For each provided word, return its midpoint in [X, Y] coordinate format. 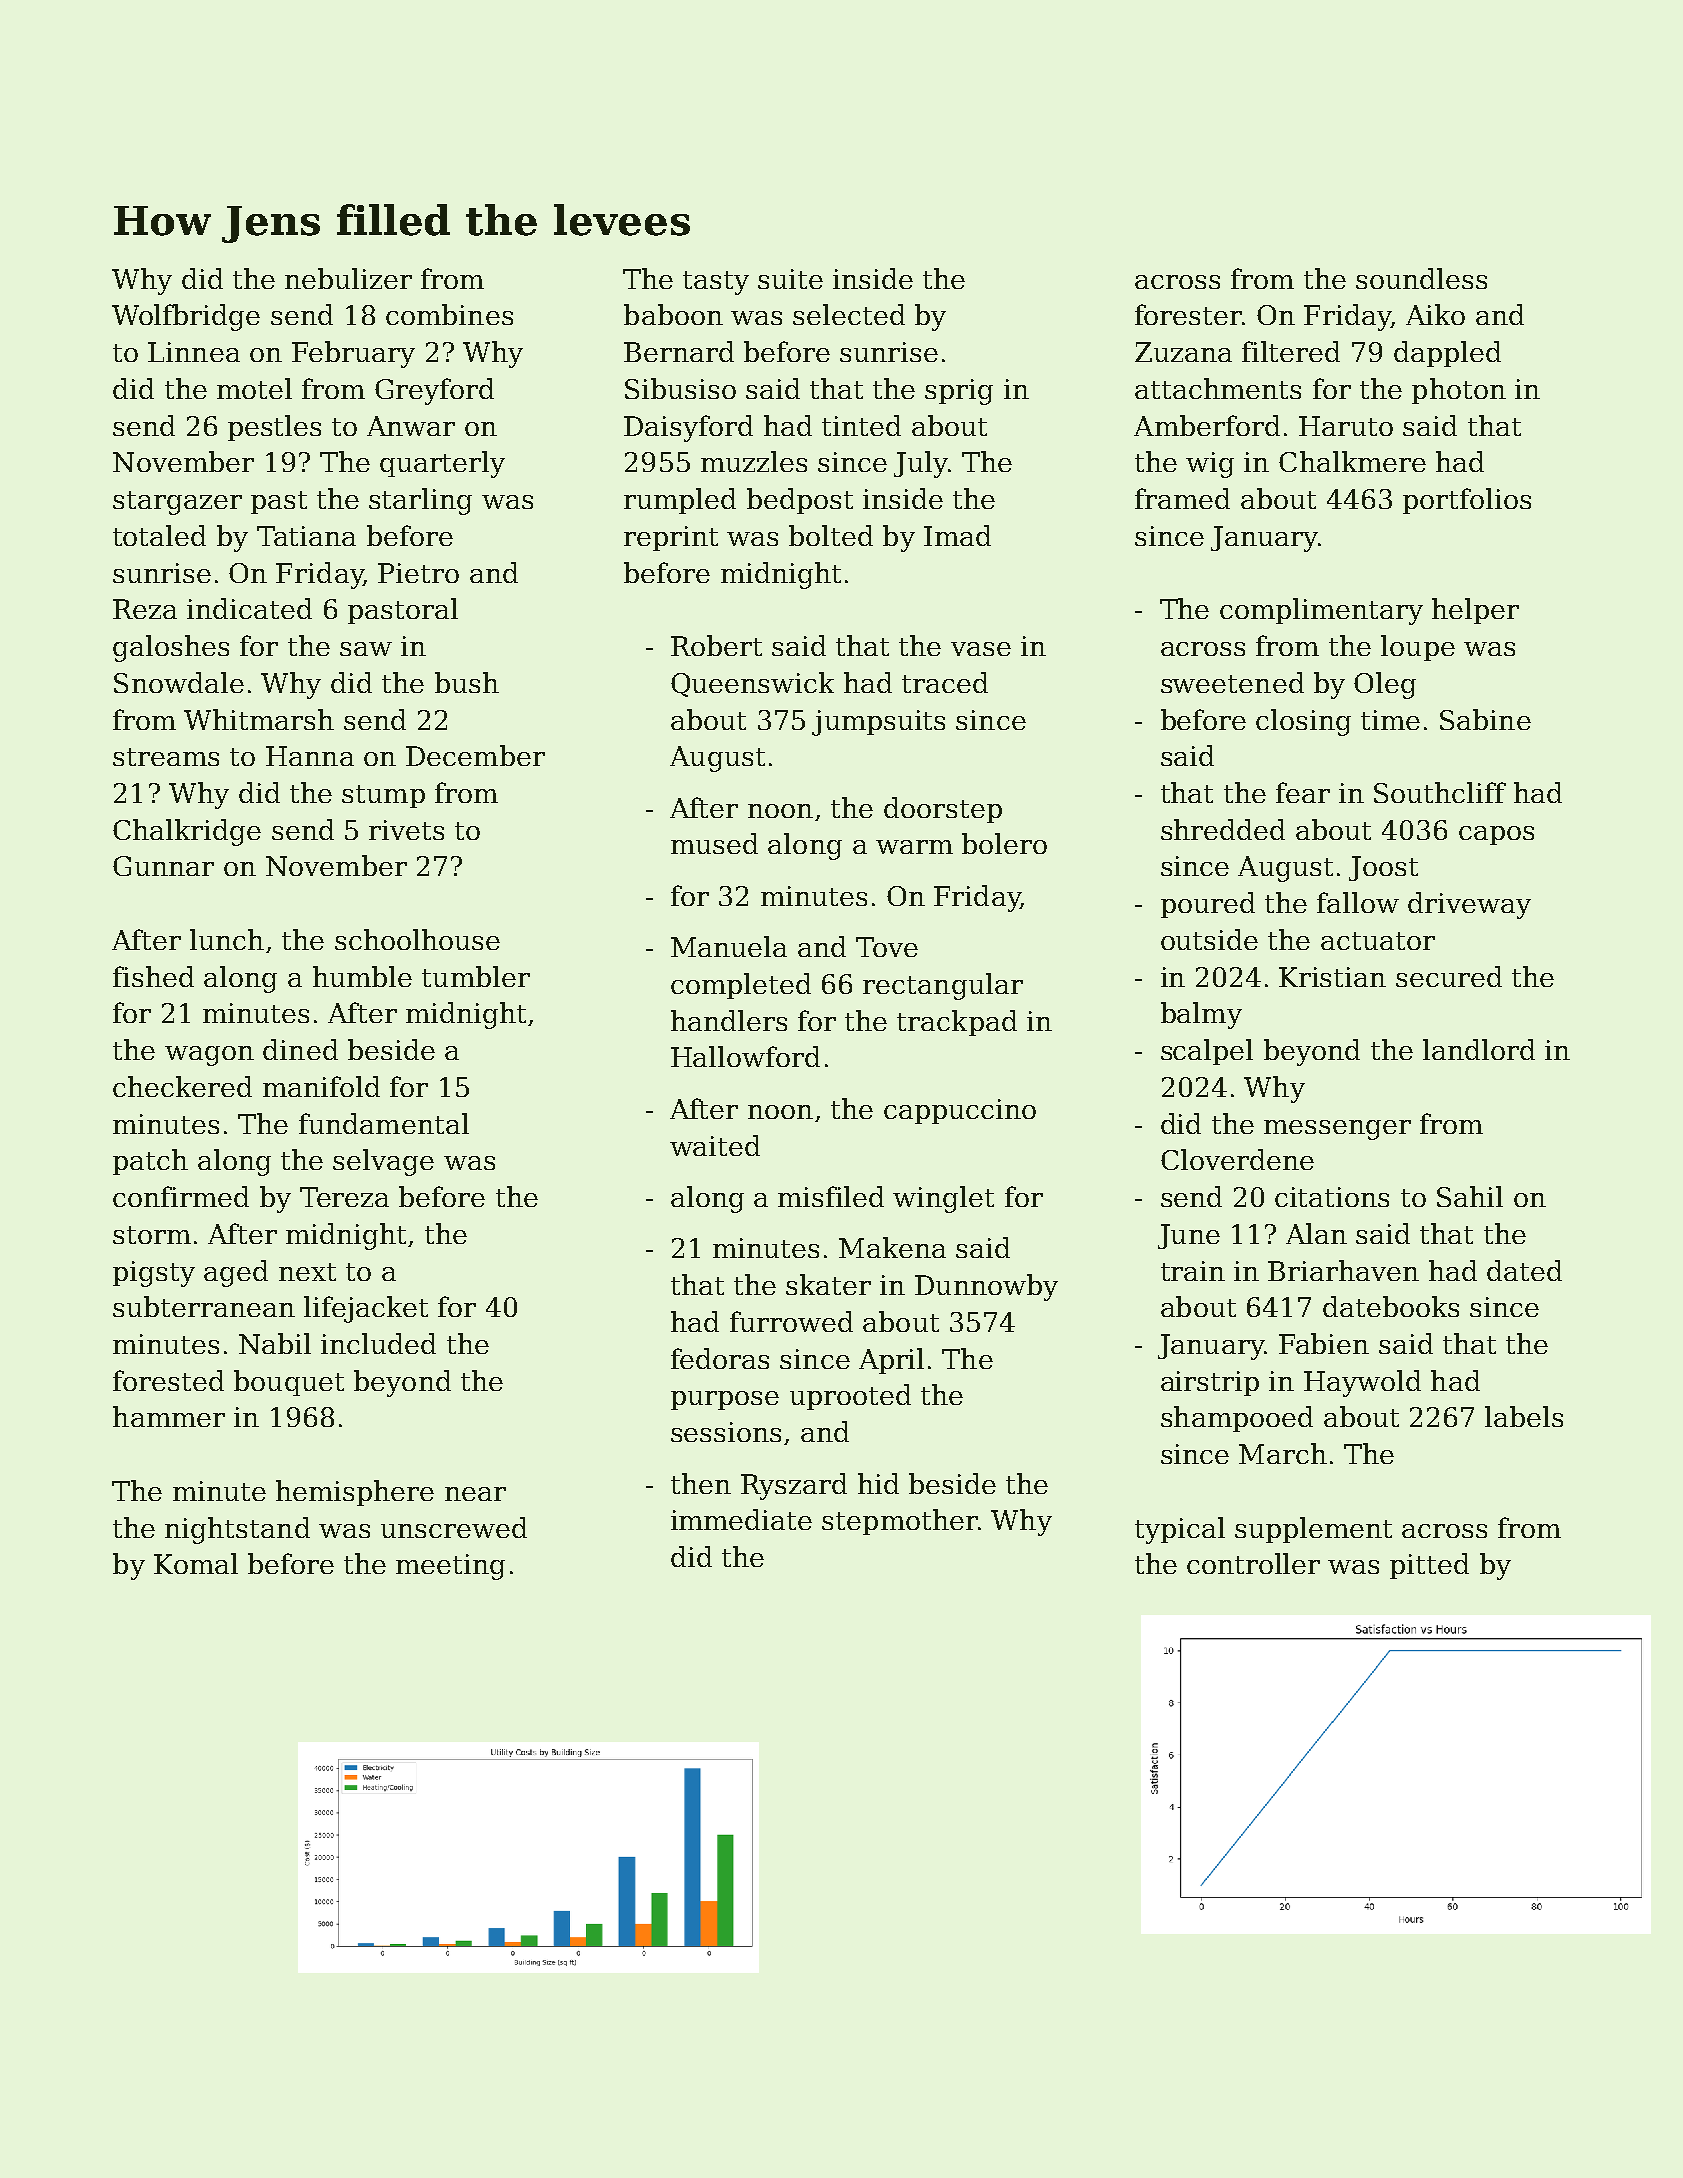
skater [828, 1284]
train [1193, 1271]
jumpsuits [878, 723]
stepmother [900, 1522]
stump [383, 796]
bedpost [800, 501]
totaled [159, 535]
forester [1188, 314]
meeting [450, 1567]
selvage [383, 1162]
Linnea [194, 352]
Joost [1383, 868]
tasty [716, 283]
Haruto [1346, 426]
